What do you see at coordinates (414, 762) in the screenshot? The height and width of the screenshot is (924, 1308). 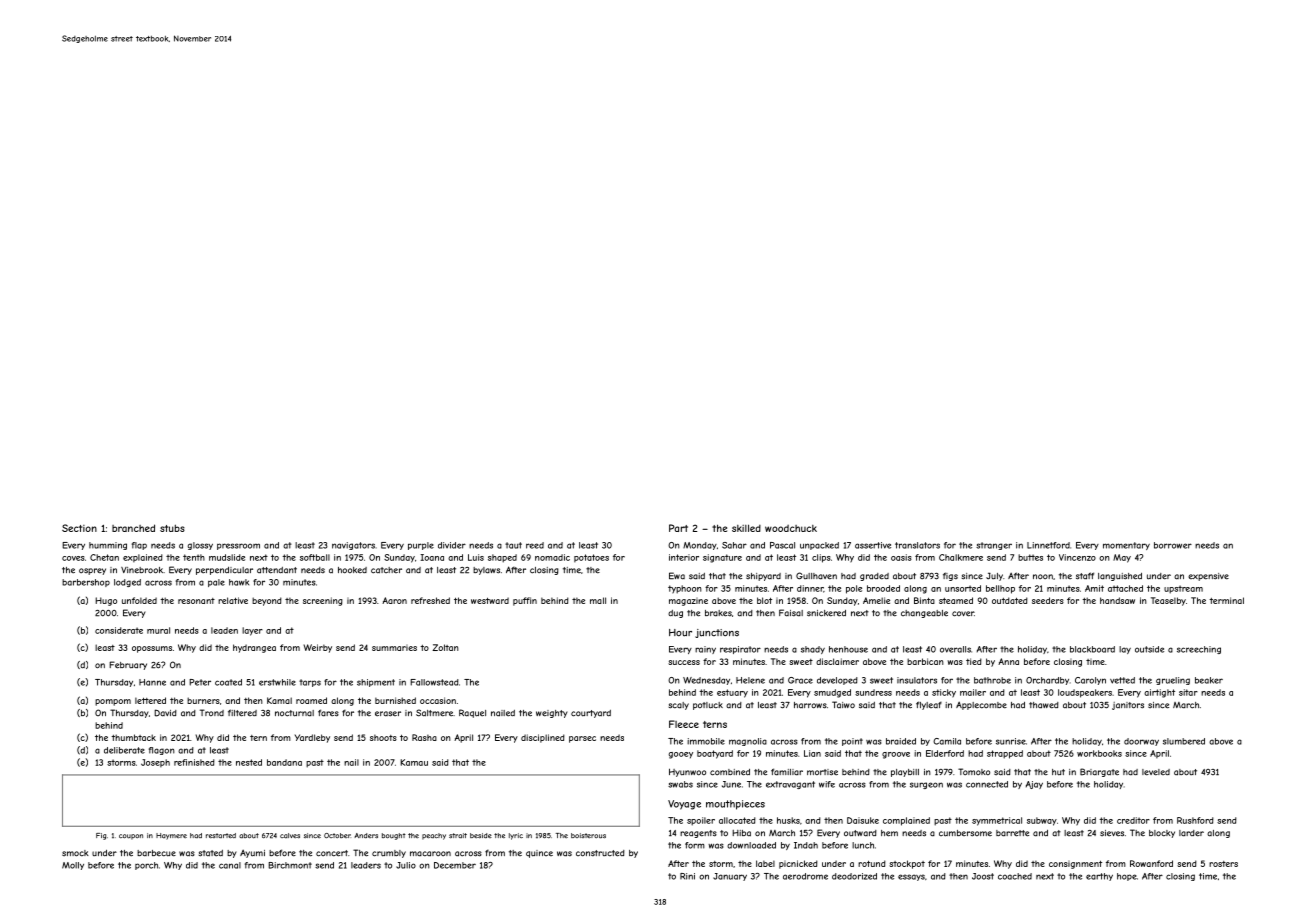 I see `Kamau` at bounding box center [414, 762].
